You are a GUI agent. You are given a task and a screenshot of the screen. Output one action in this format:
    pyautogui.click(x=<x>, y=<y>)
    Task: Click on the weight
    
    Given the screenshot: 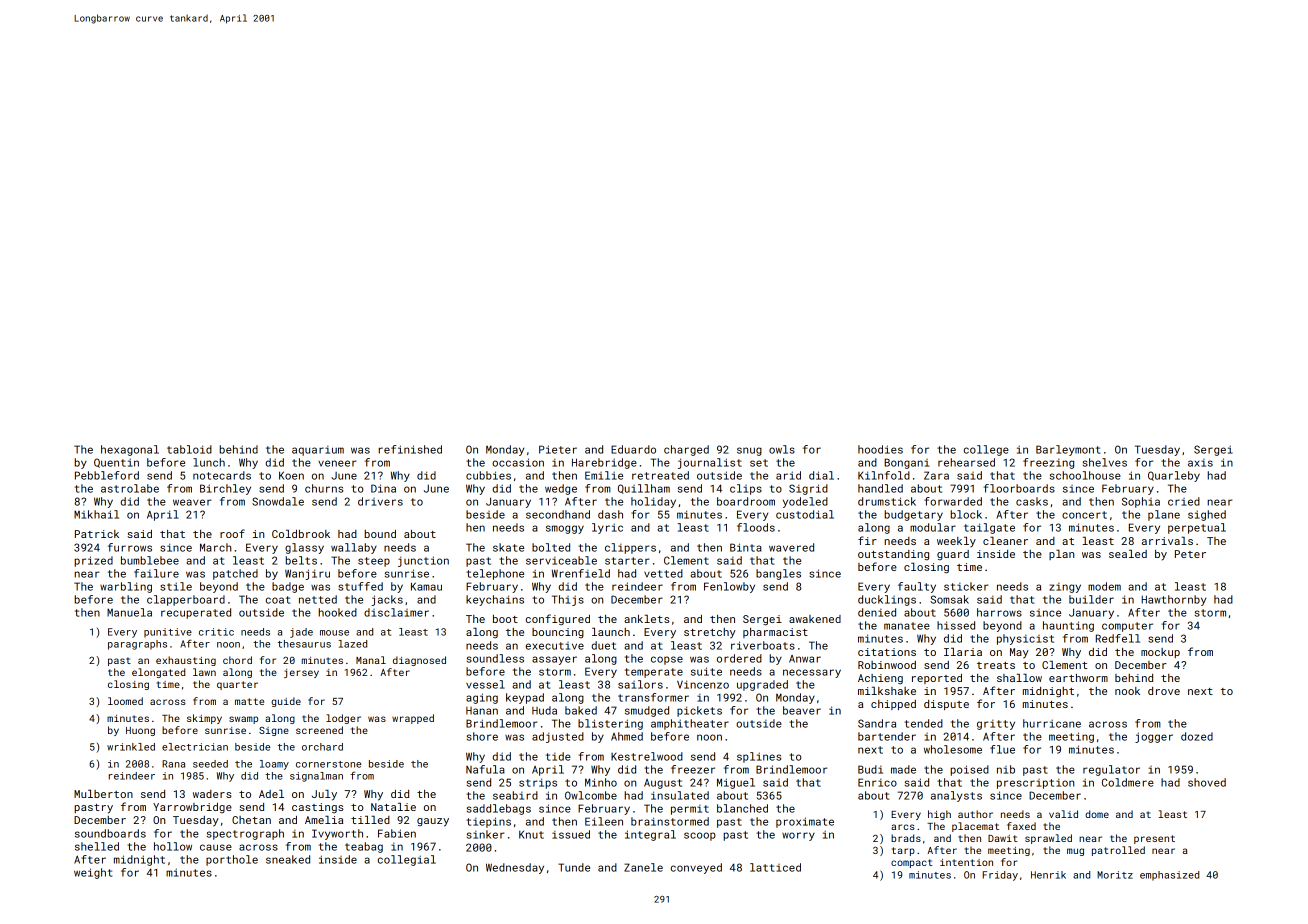 What is the action you would take?
    pyautogui.click(x=93, y=873)
